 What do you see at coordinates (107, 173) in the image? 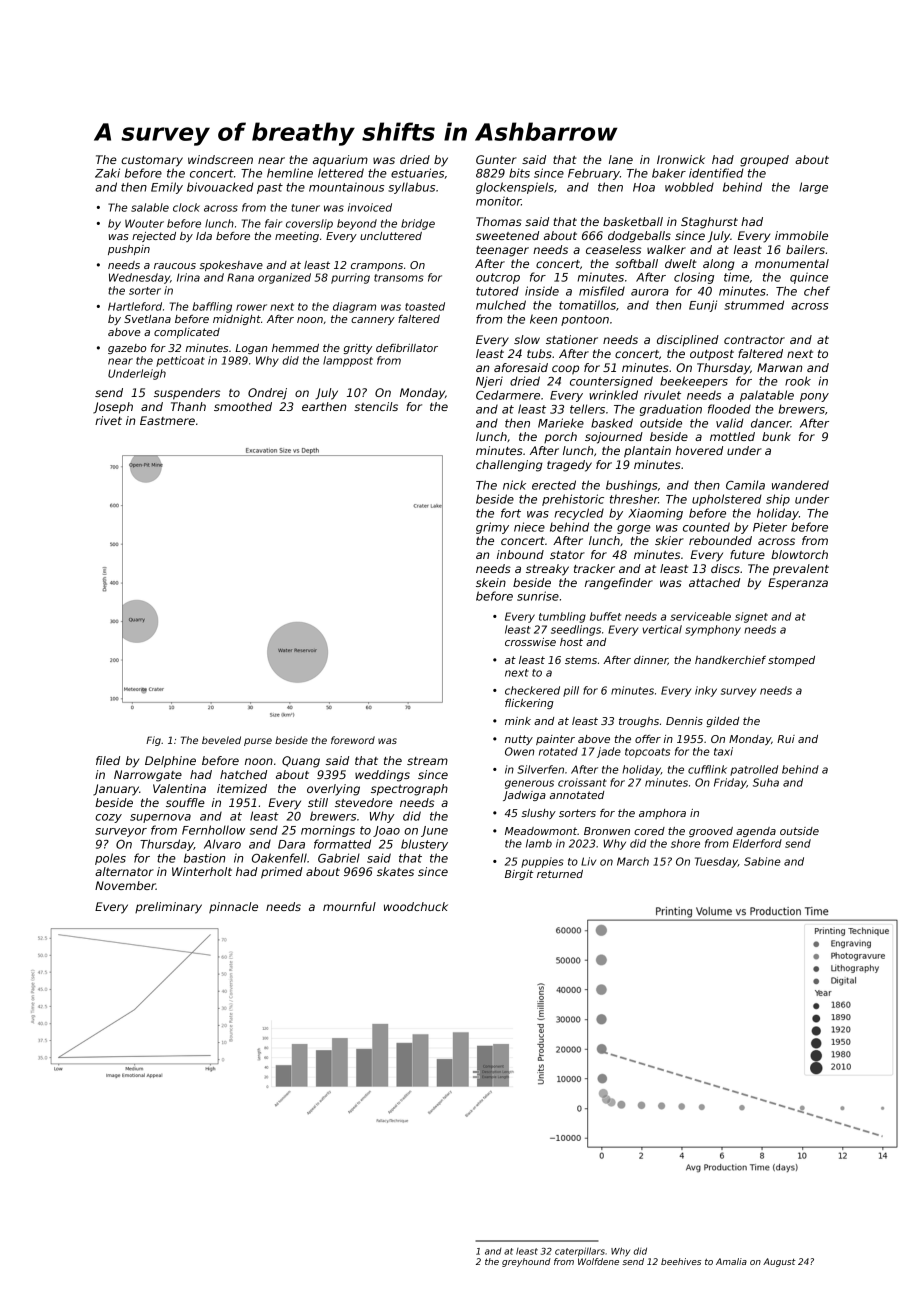
I see `Zaki` at bounding box center [107, 173].
